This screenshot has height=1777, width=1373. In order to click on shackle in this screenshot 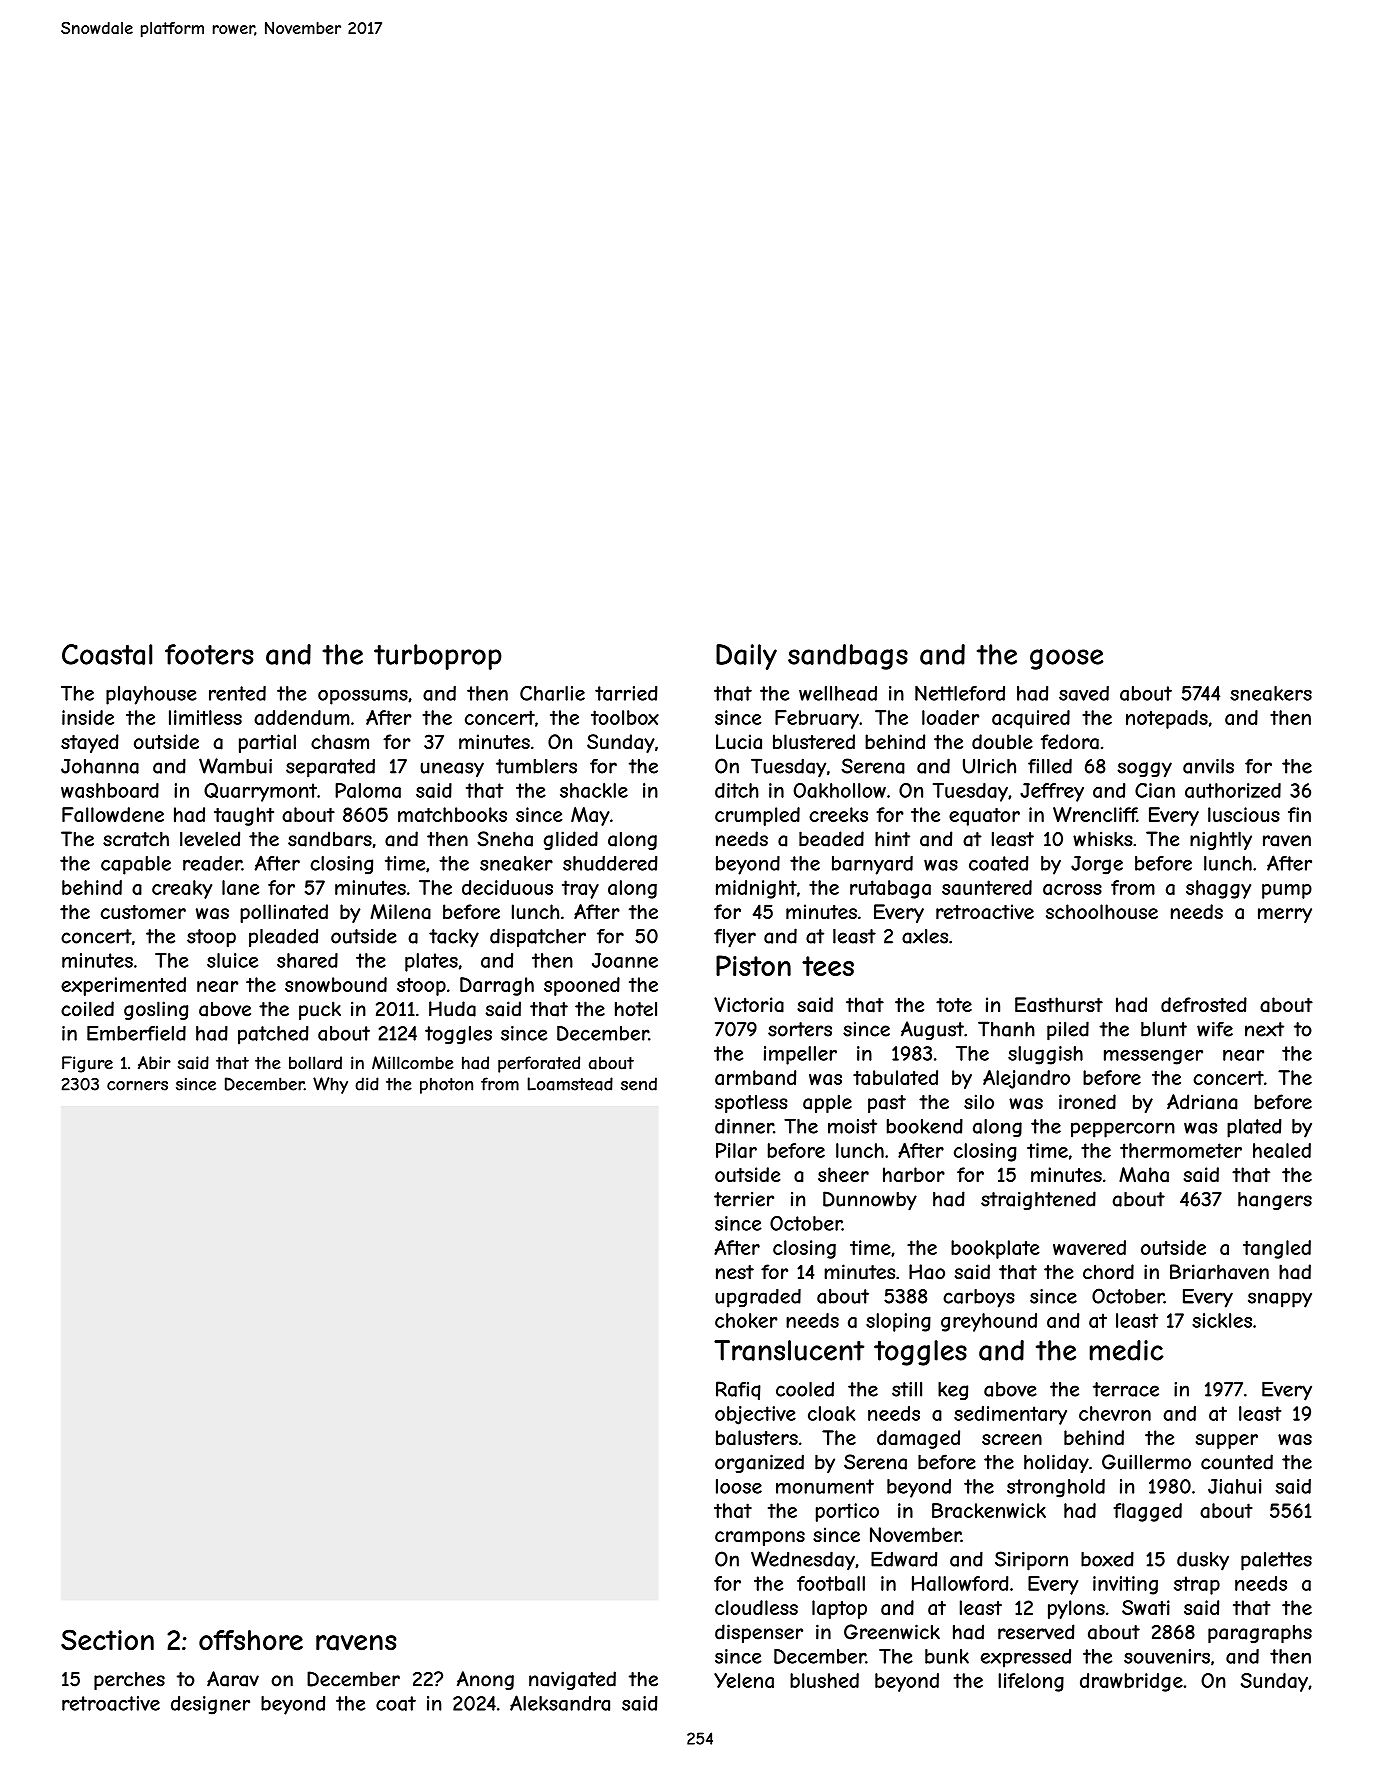, I will do `click(594, 790)`.
